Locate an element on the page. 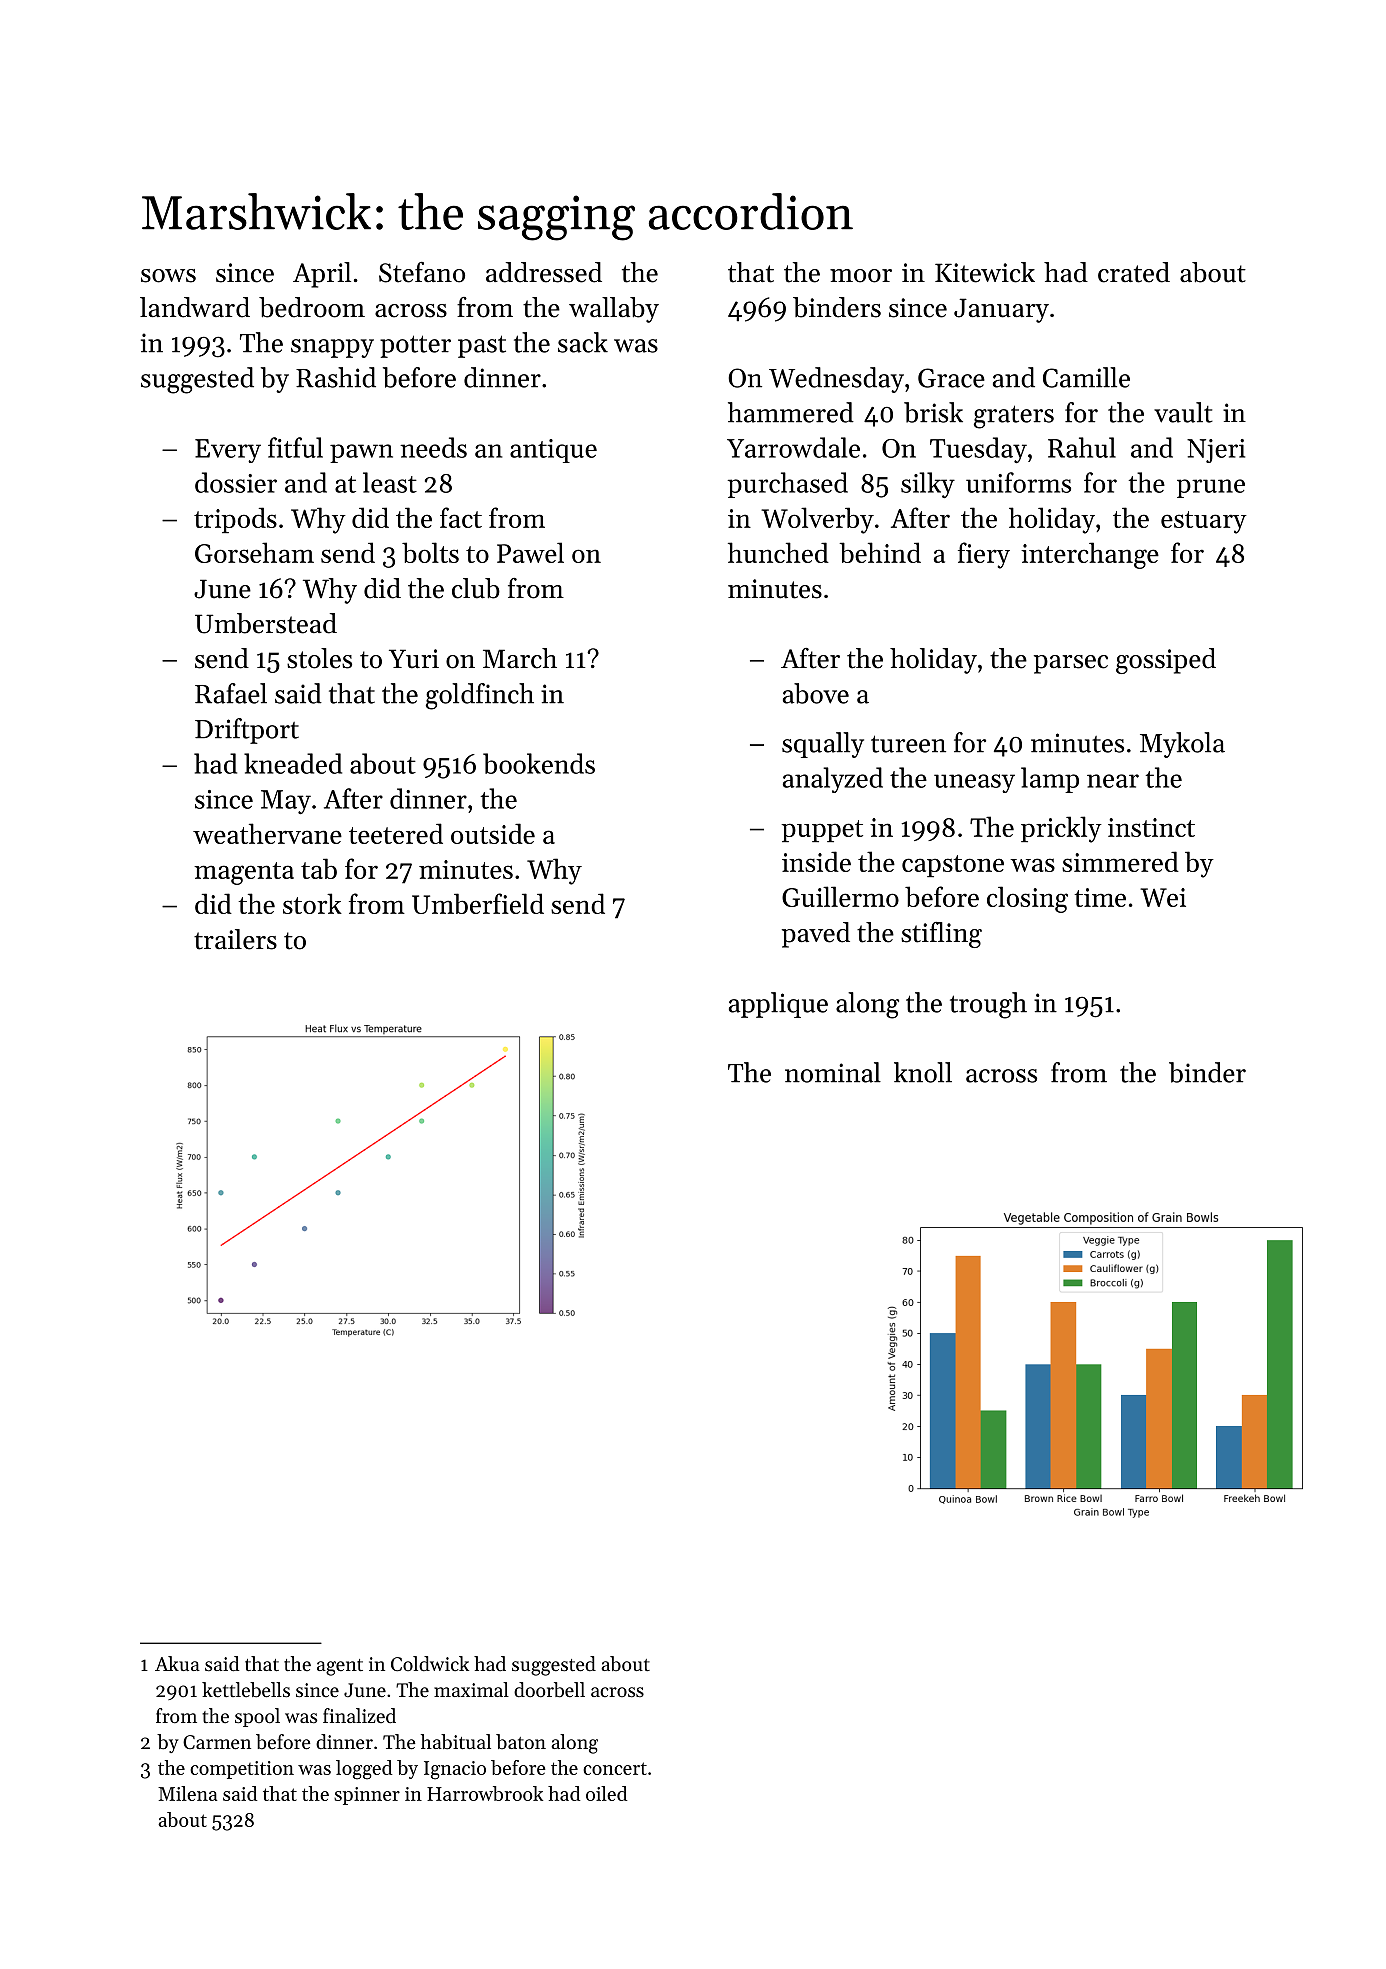 This image has width=1386, height=1969. parsec is located at coordinates (1071, 664).
